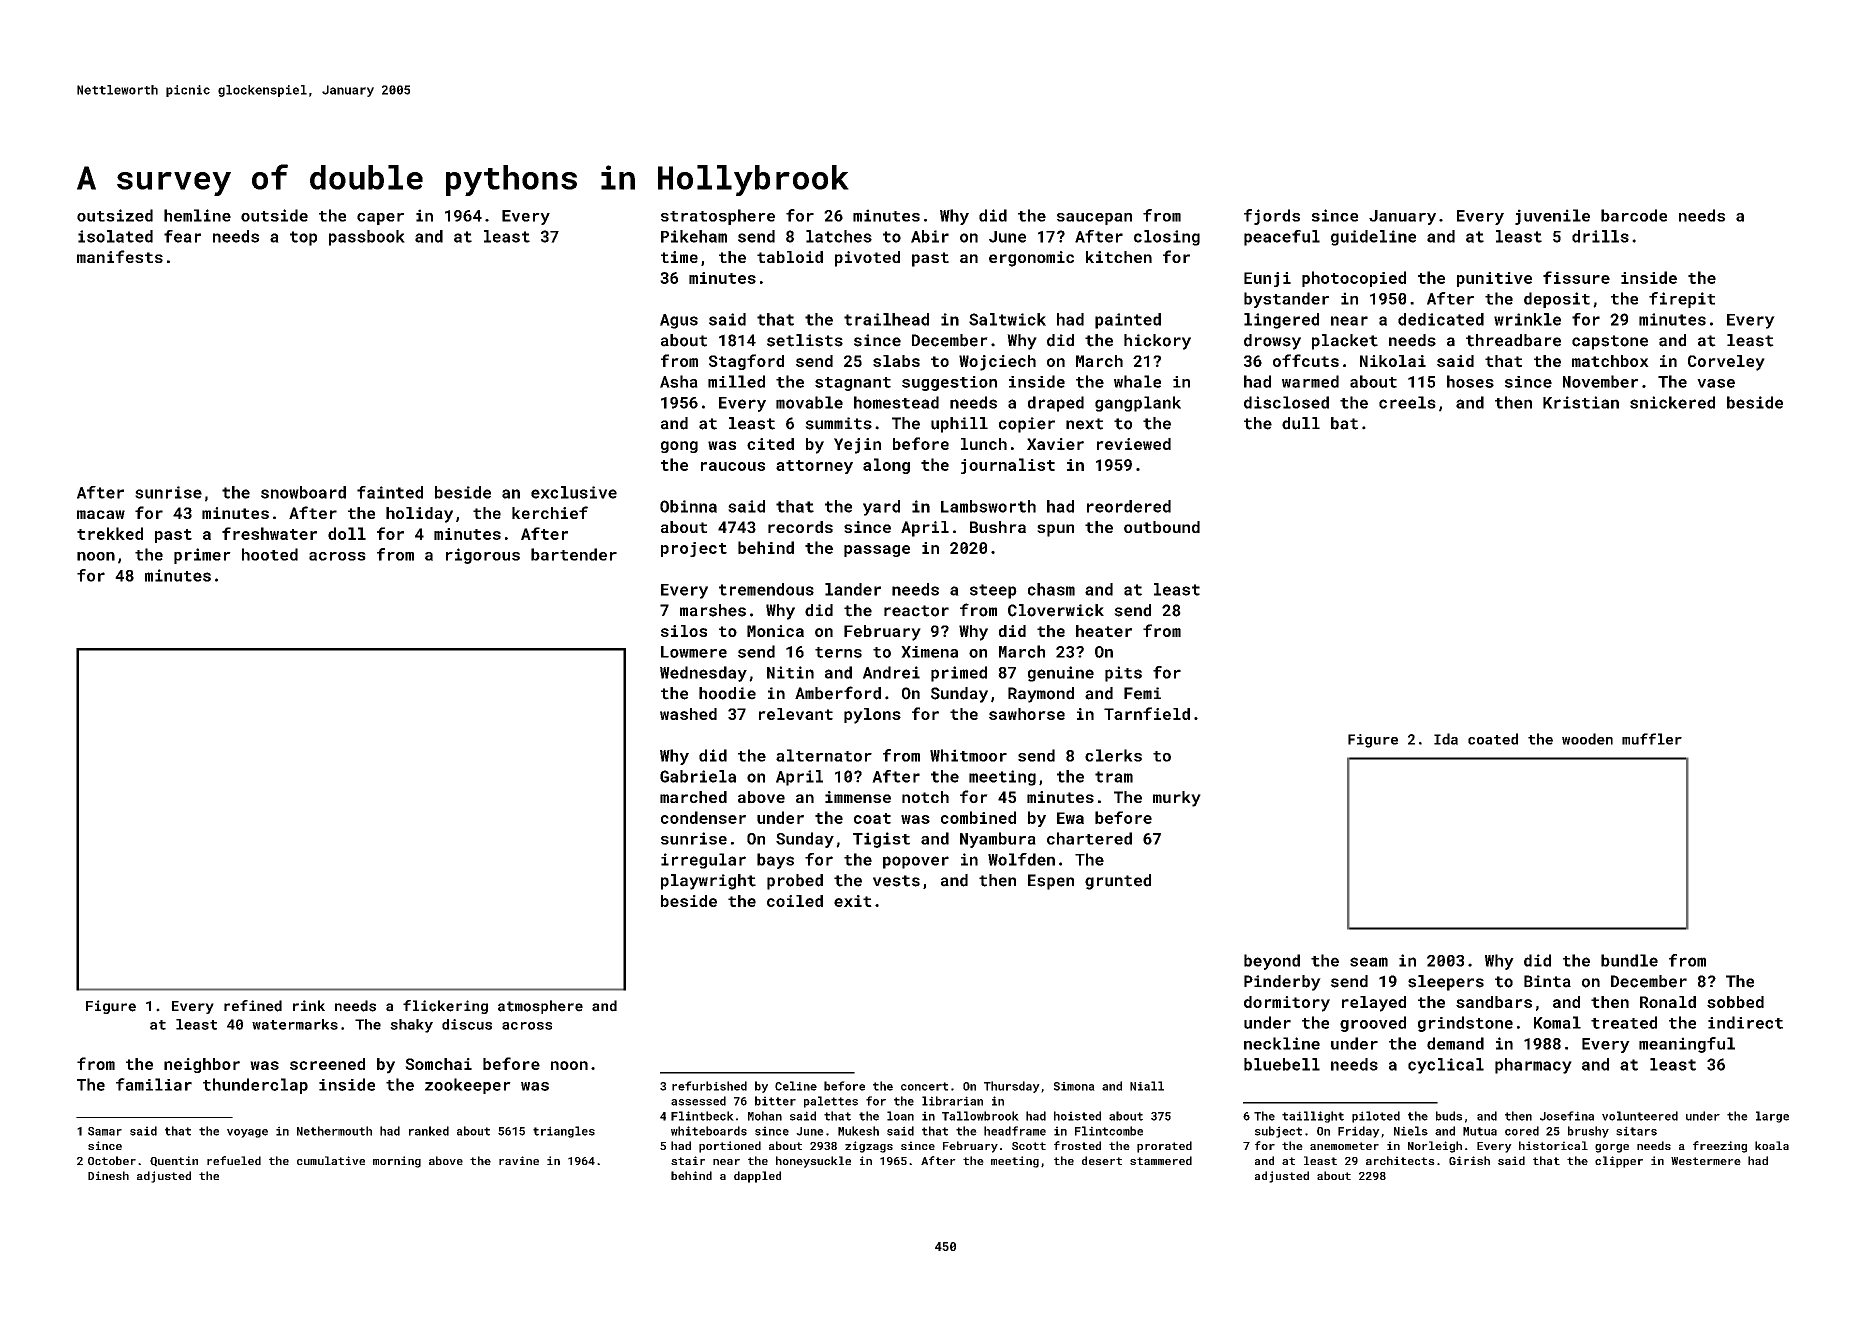 The width and height of the screenshot is (1869, 1322). Describe the element at coordinates (1672, 402) in the screenshot. I see `snickered` at that location.
